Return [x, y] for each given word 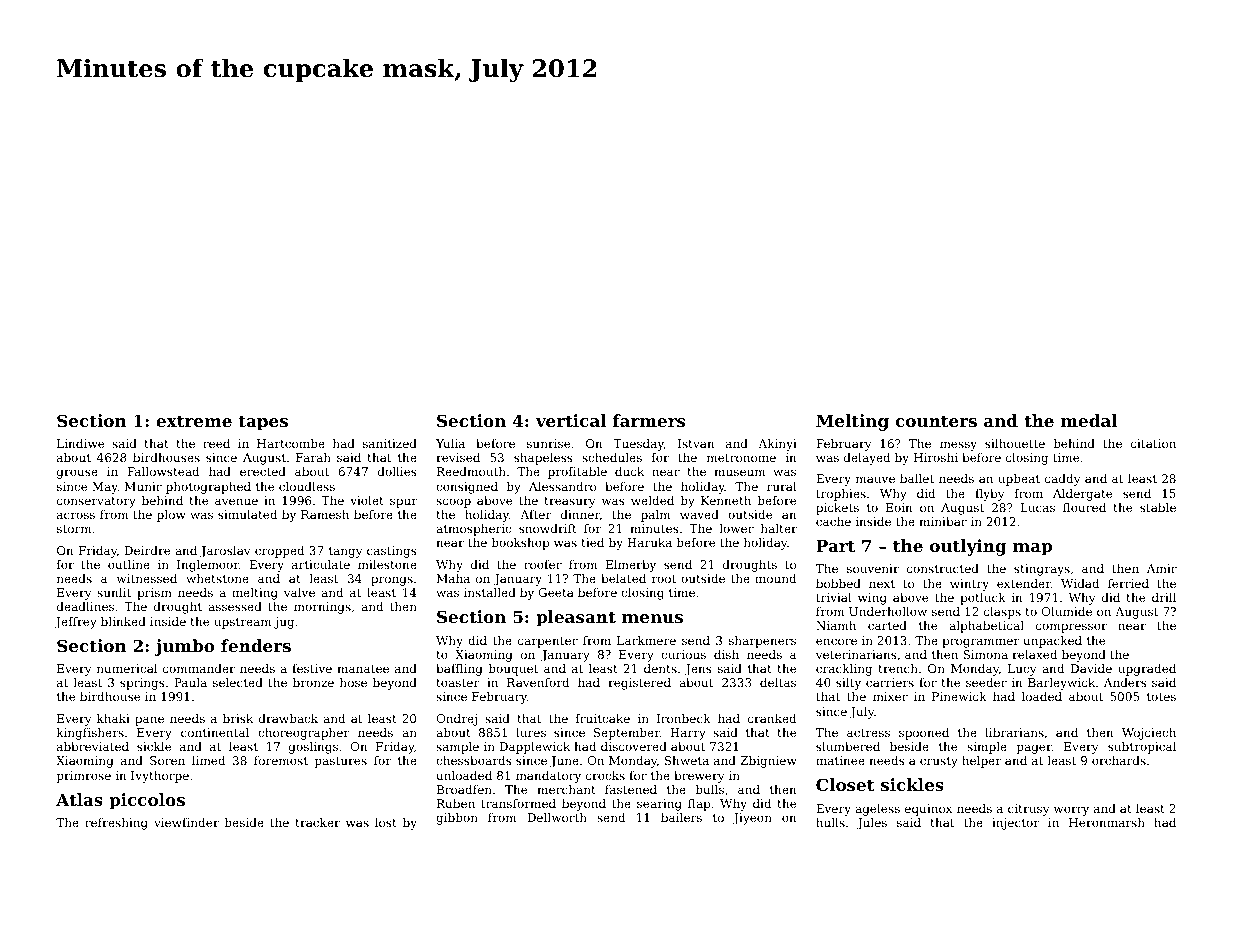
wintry [969, 585]
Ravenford [538, 682]
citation [1153, 443]
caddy [1062, 480]
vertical [571, 420]
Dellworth [557, 817]
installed [490, 592]
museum [739, 472]
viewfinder [186, 822]
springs [142, 684]
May [105, 488]
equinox [929, 810]
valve [299, 592]
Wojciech [1149, 734]
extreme [194, 421]
